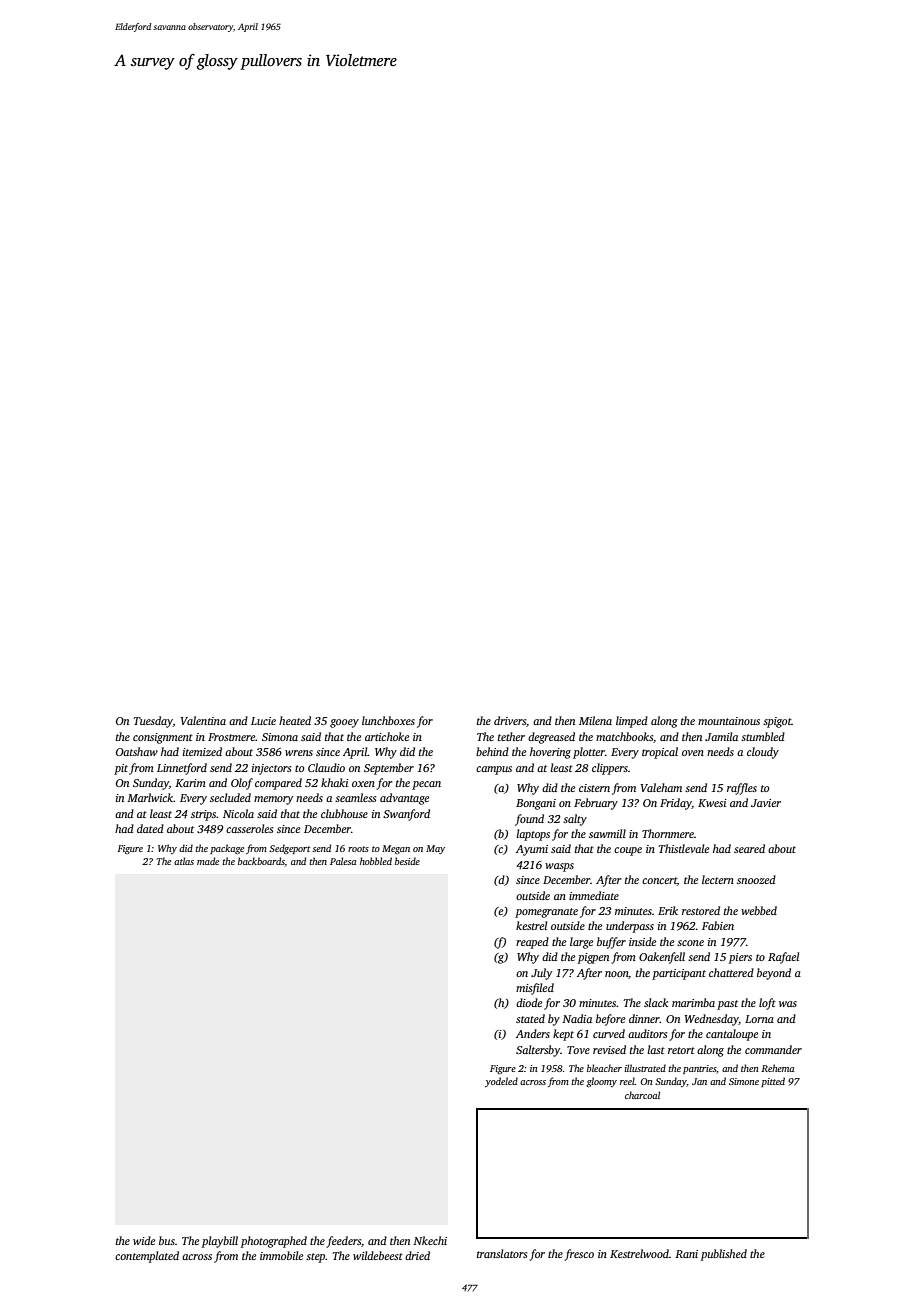 This image has width=924, height=1314. I want to click on Oakenfell, so click(662, 958).
